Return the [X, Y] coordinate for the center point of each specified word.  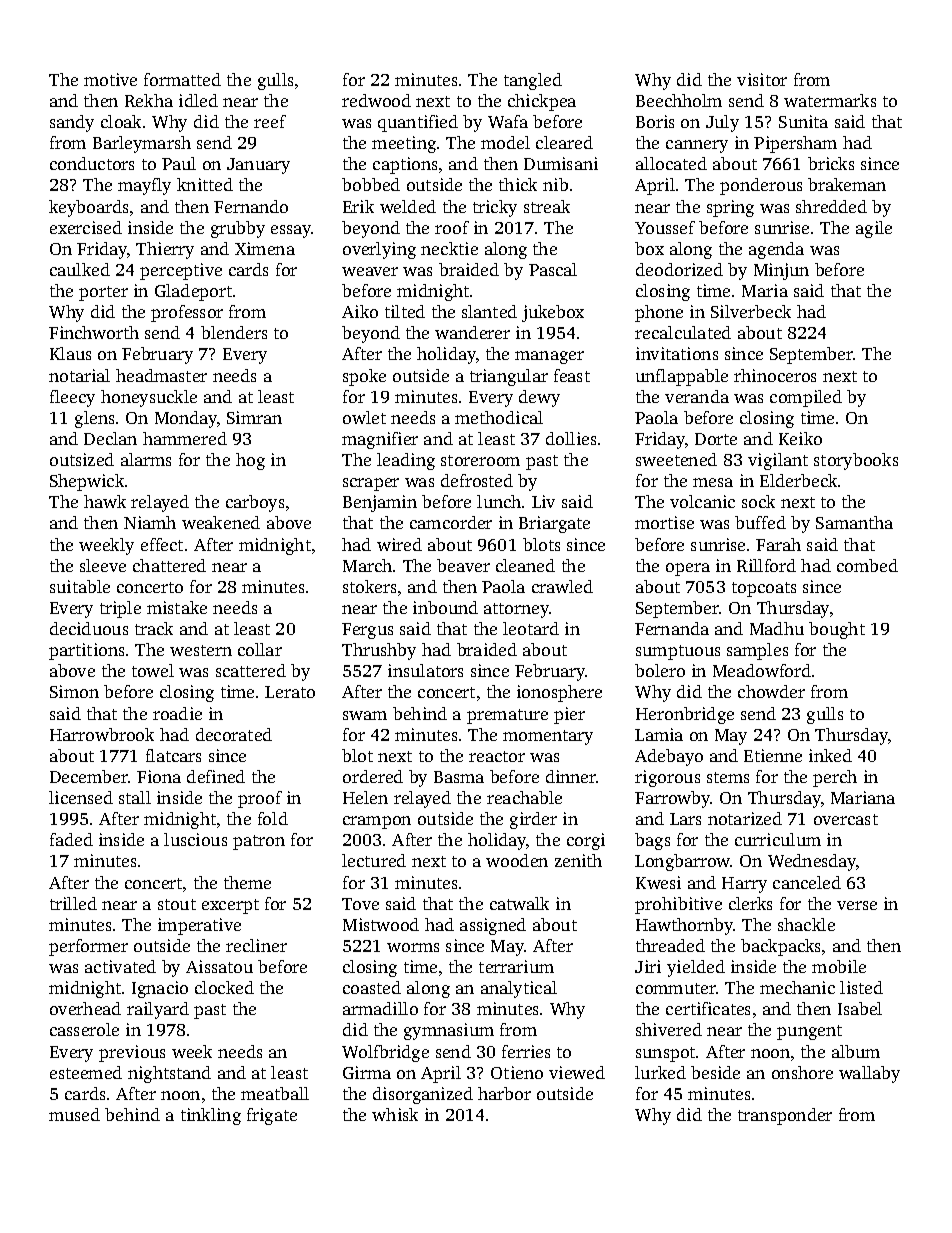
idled [198, 100]
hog [250, 461]
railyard [158, 1010]
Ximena [265, 248]
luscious [195, 839]
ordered [373, 776]
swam [365, 715]
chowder [771, 691]
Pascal [553, 269]
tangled [533, 81]
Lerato [290, 692]
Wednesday [812, 862]
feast [572, 375]
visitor [762, 79]
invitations [677, 353]
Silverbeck [751, 311]
